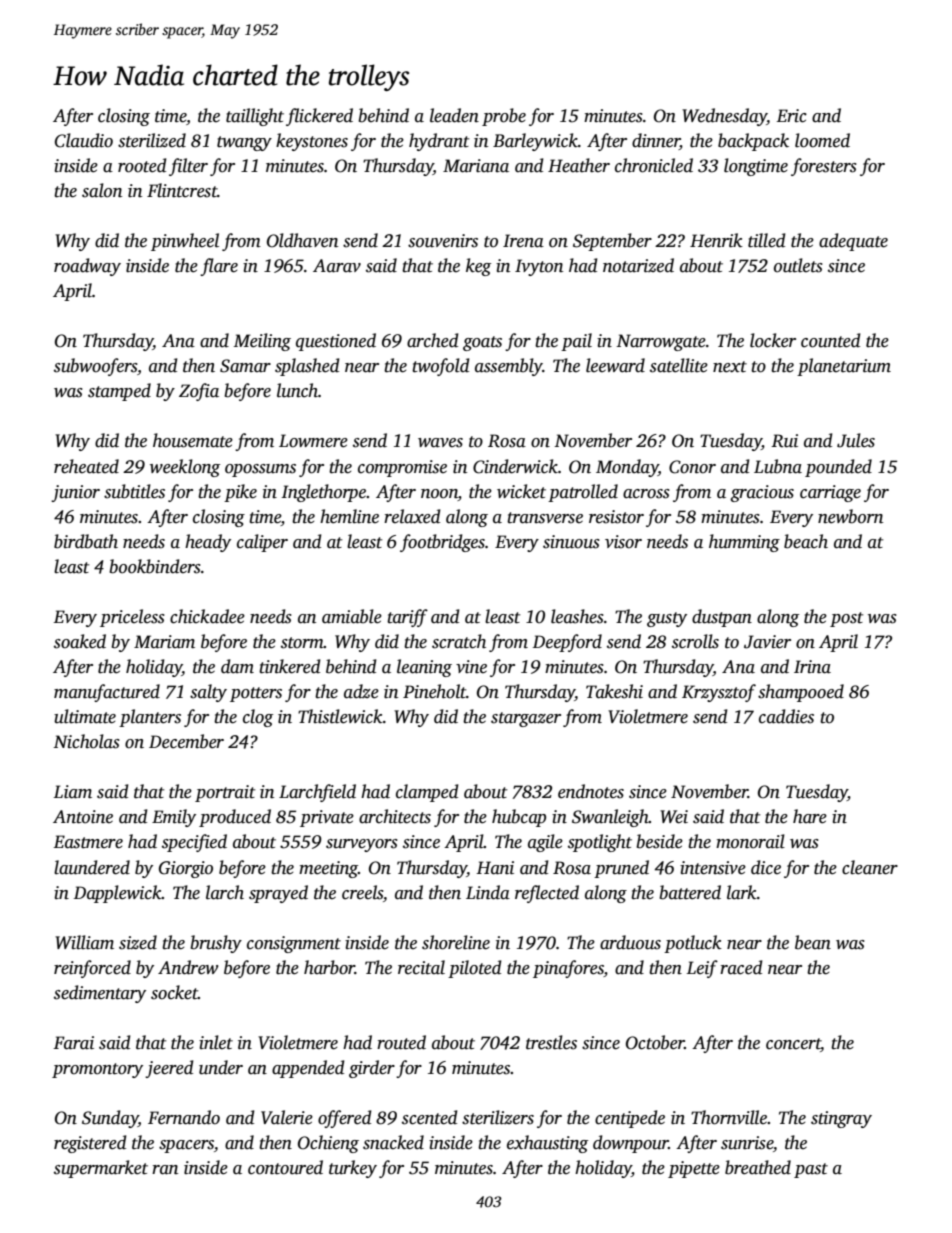 The image size is (952, 1233). I want to click on jeered, so click(169, 1069).
